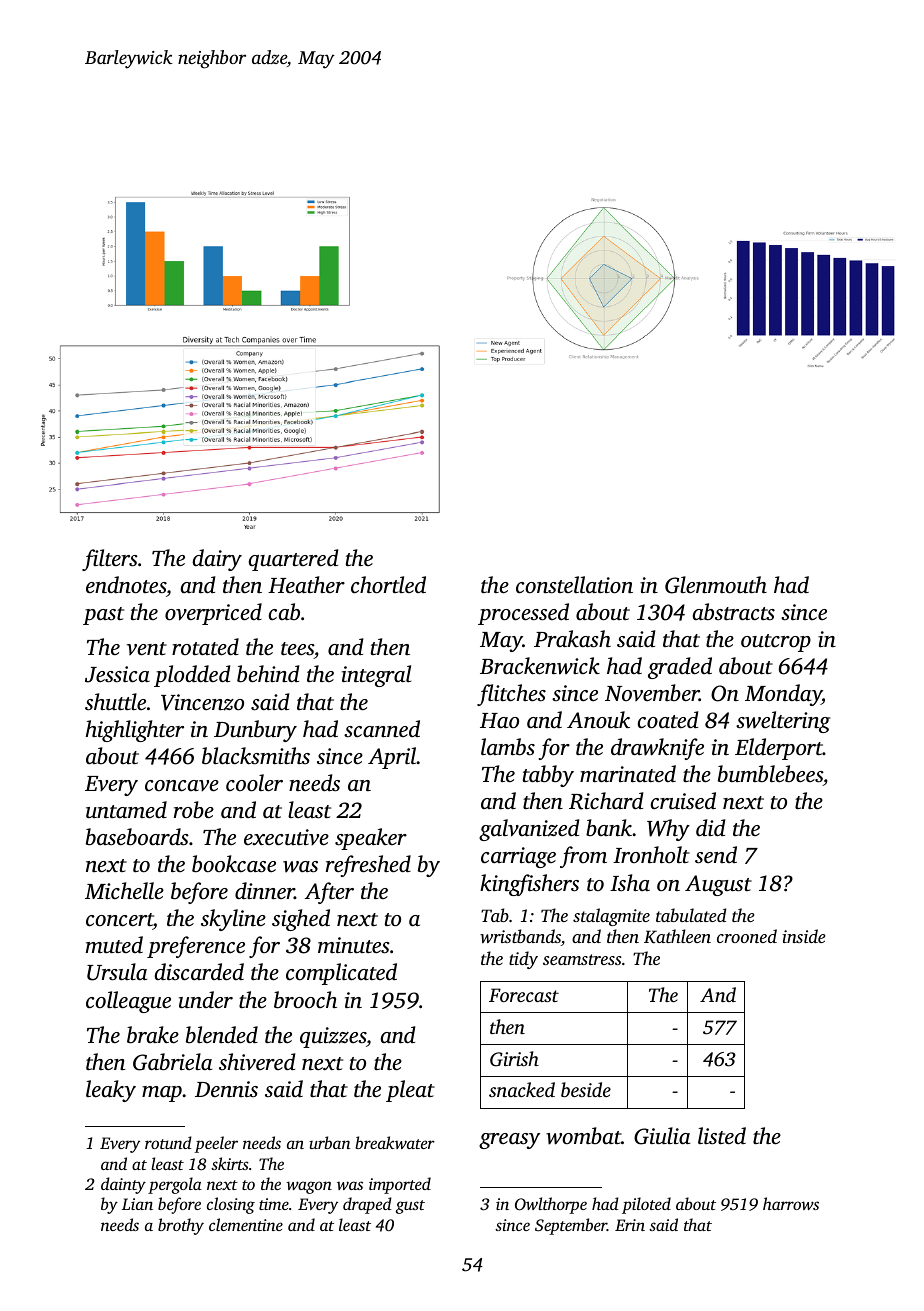  Describe the element at coordinates (518, 857) in the page. I see `carriage` at that location.
